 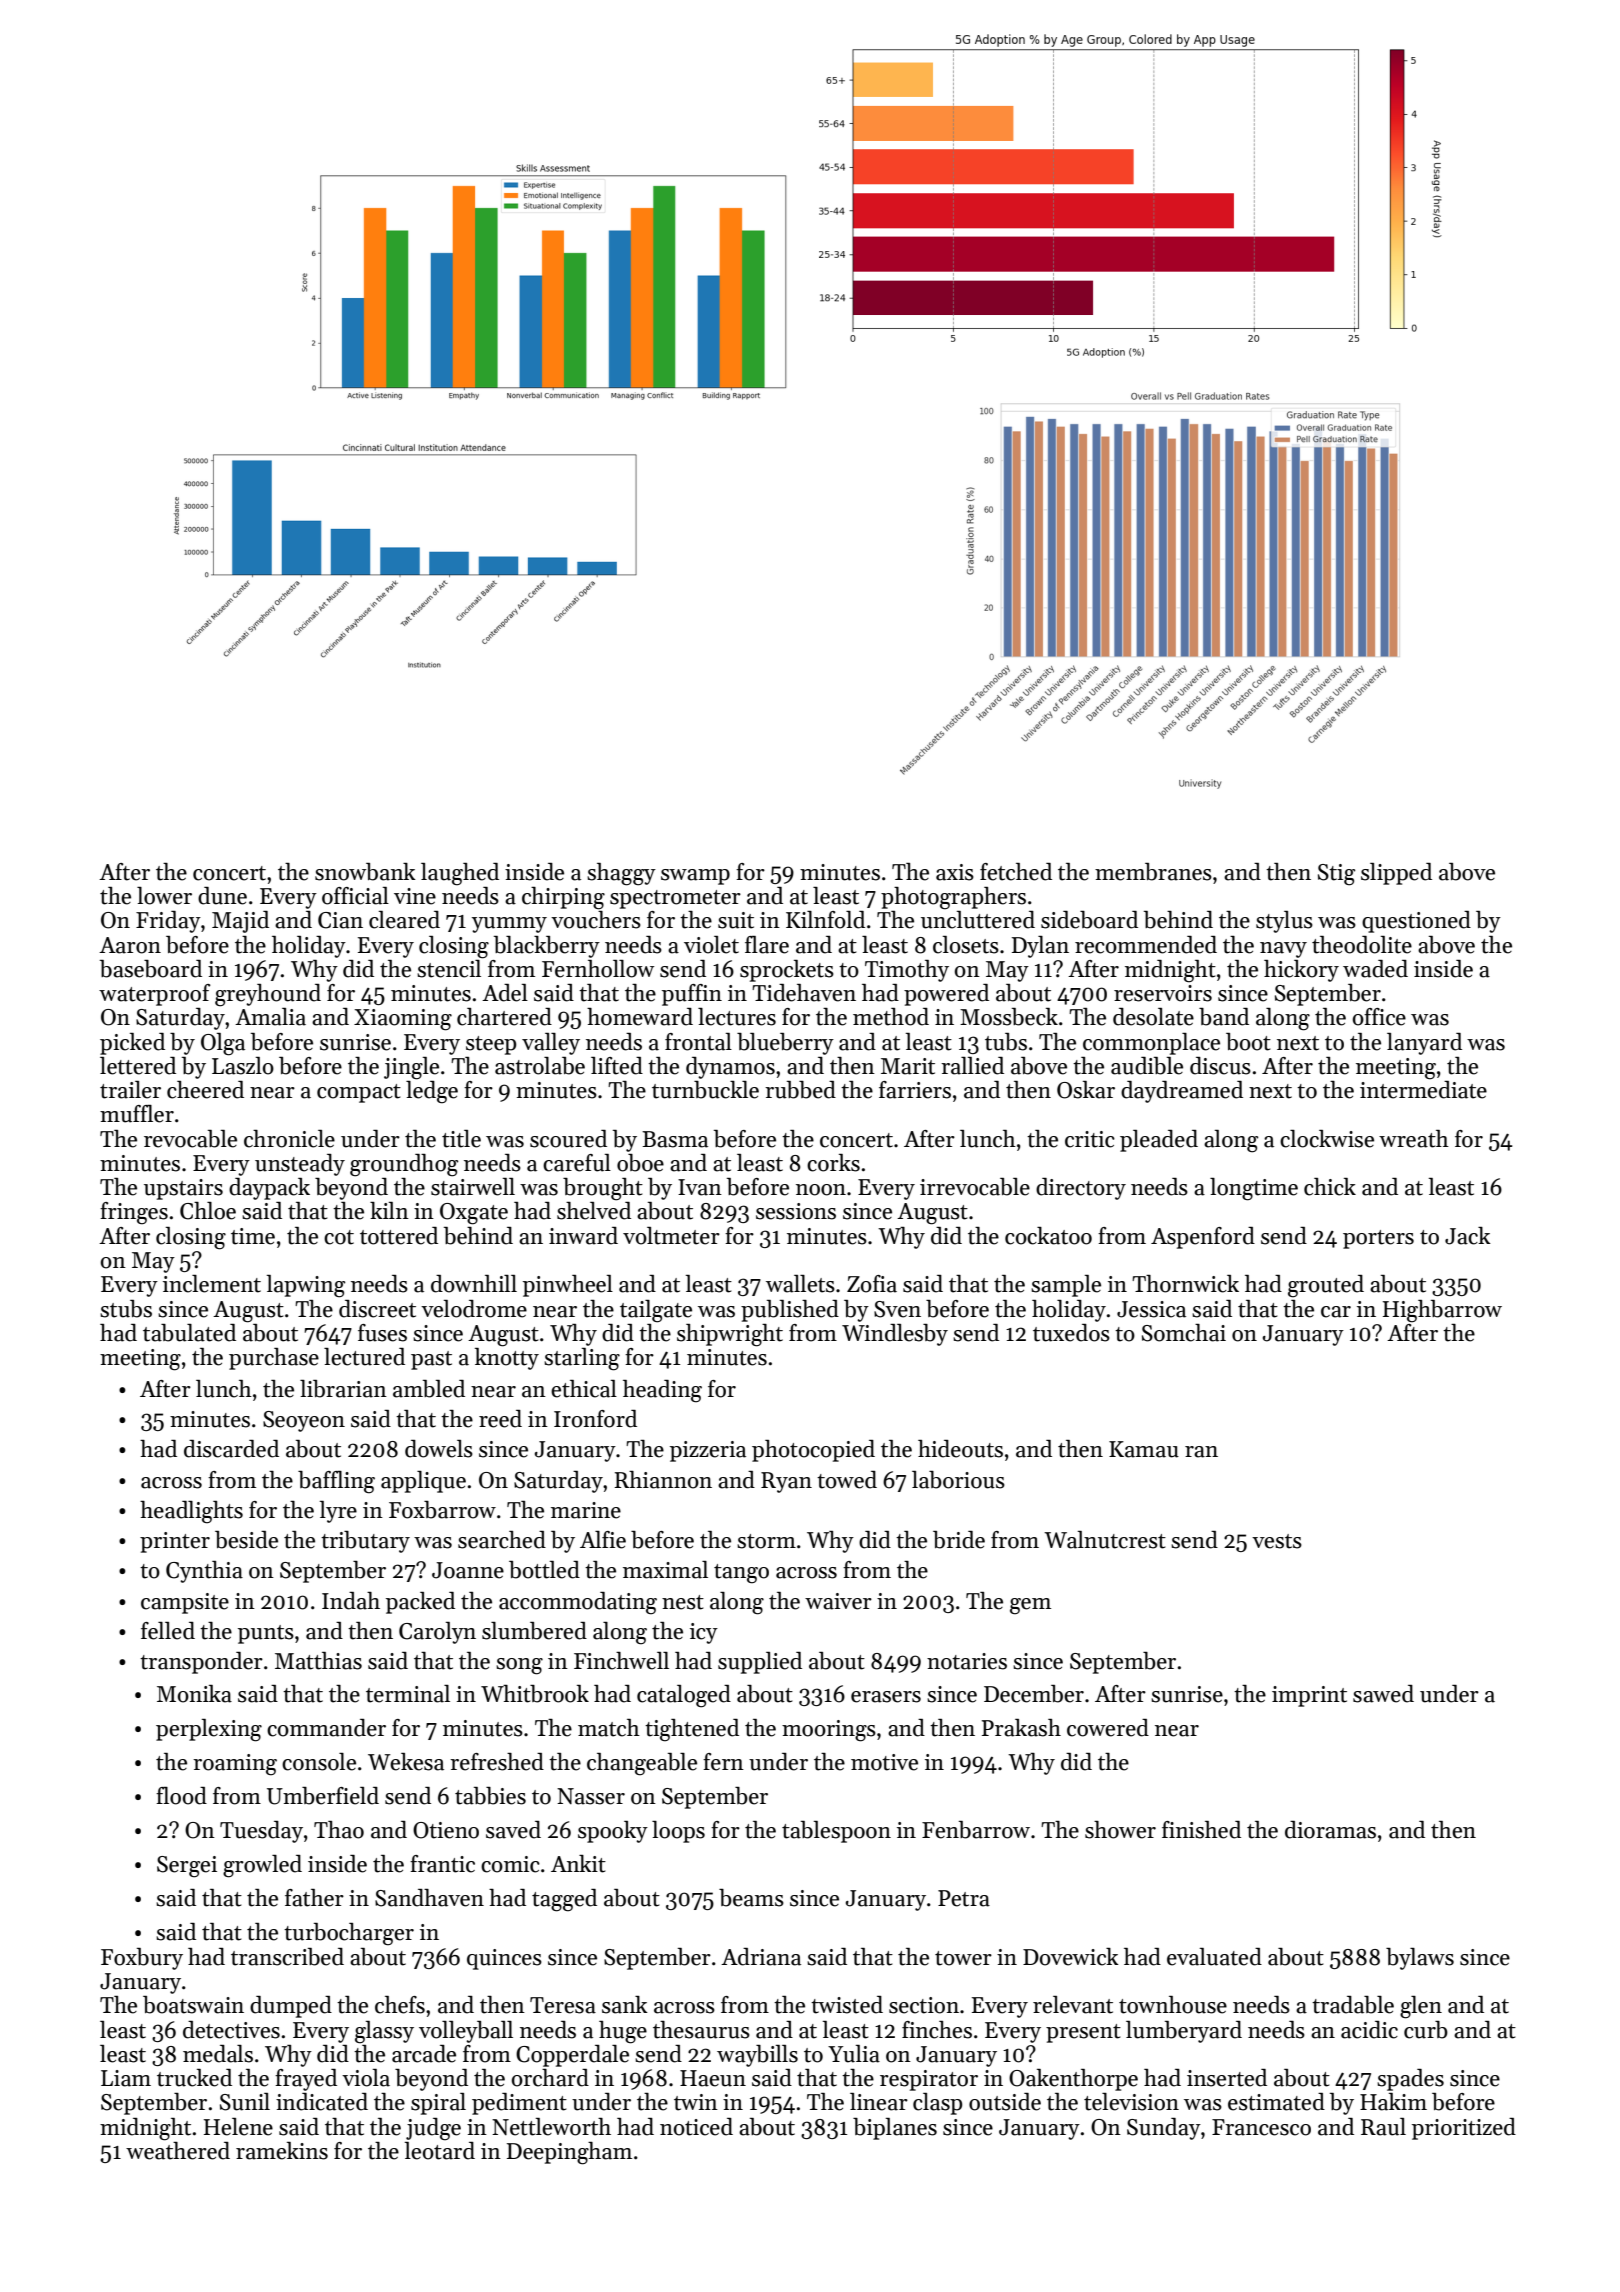 What do you see at coordinates (449, 969) in the screenshot?
I see `stencil` at bounding box center [449, 969].
